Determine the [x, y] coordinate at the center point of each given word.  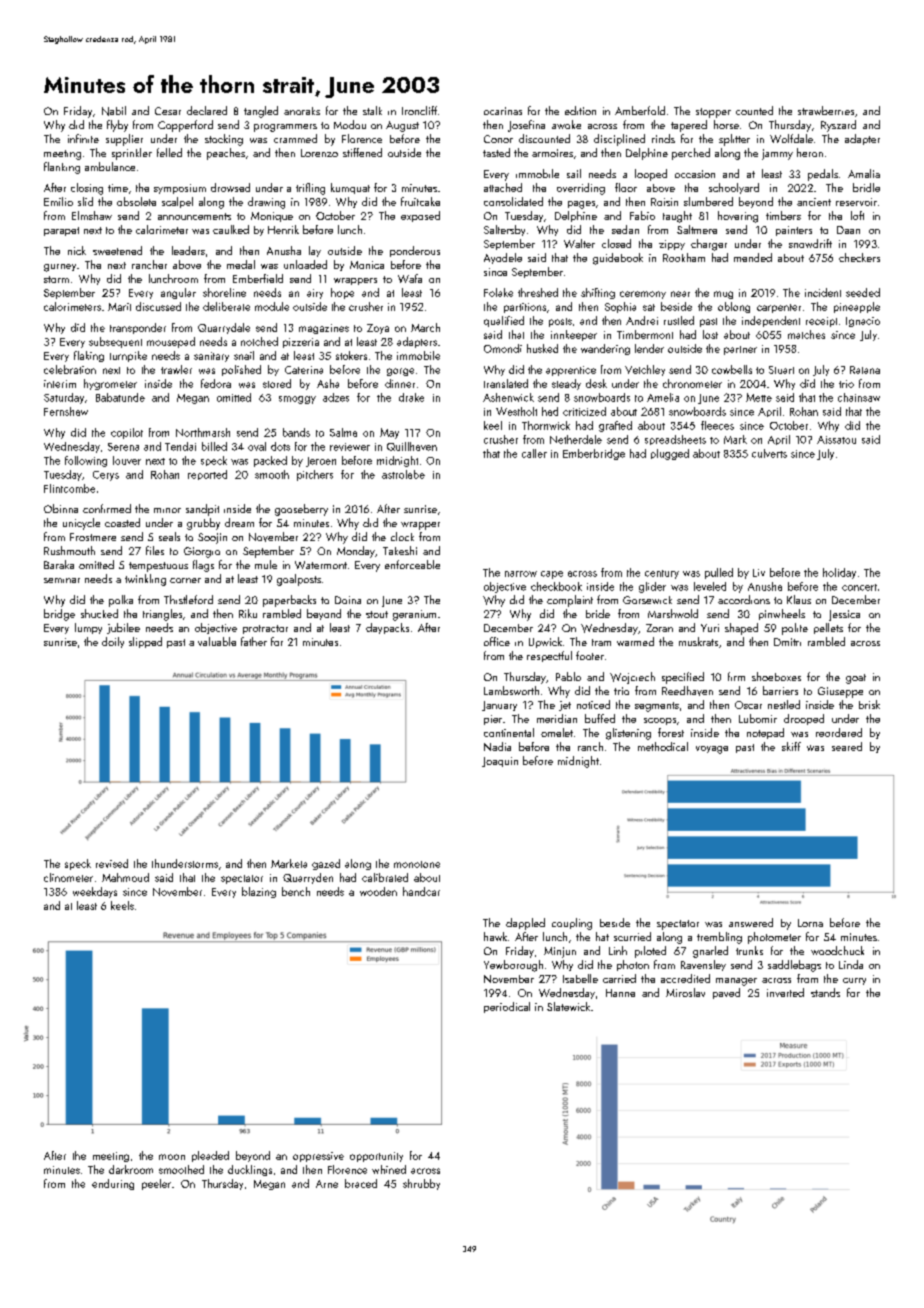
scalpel [177, 202]
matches [806, 334]
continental [509, 732]
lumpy [88, 628]
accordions [744, 599]
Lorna [810, 923]
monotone [417, 864]
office [497, 641]
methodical [663, 746]
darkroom [131, 1169]
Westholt [516, 411]
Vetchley [645, 370]
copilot [127, 433]
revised [112, 863]
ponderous [415, 251]
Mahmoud [125, 877]
